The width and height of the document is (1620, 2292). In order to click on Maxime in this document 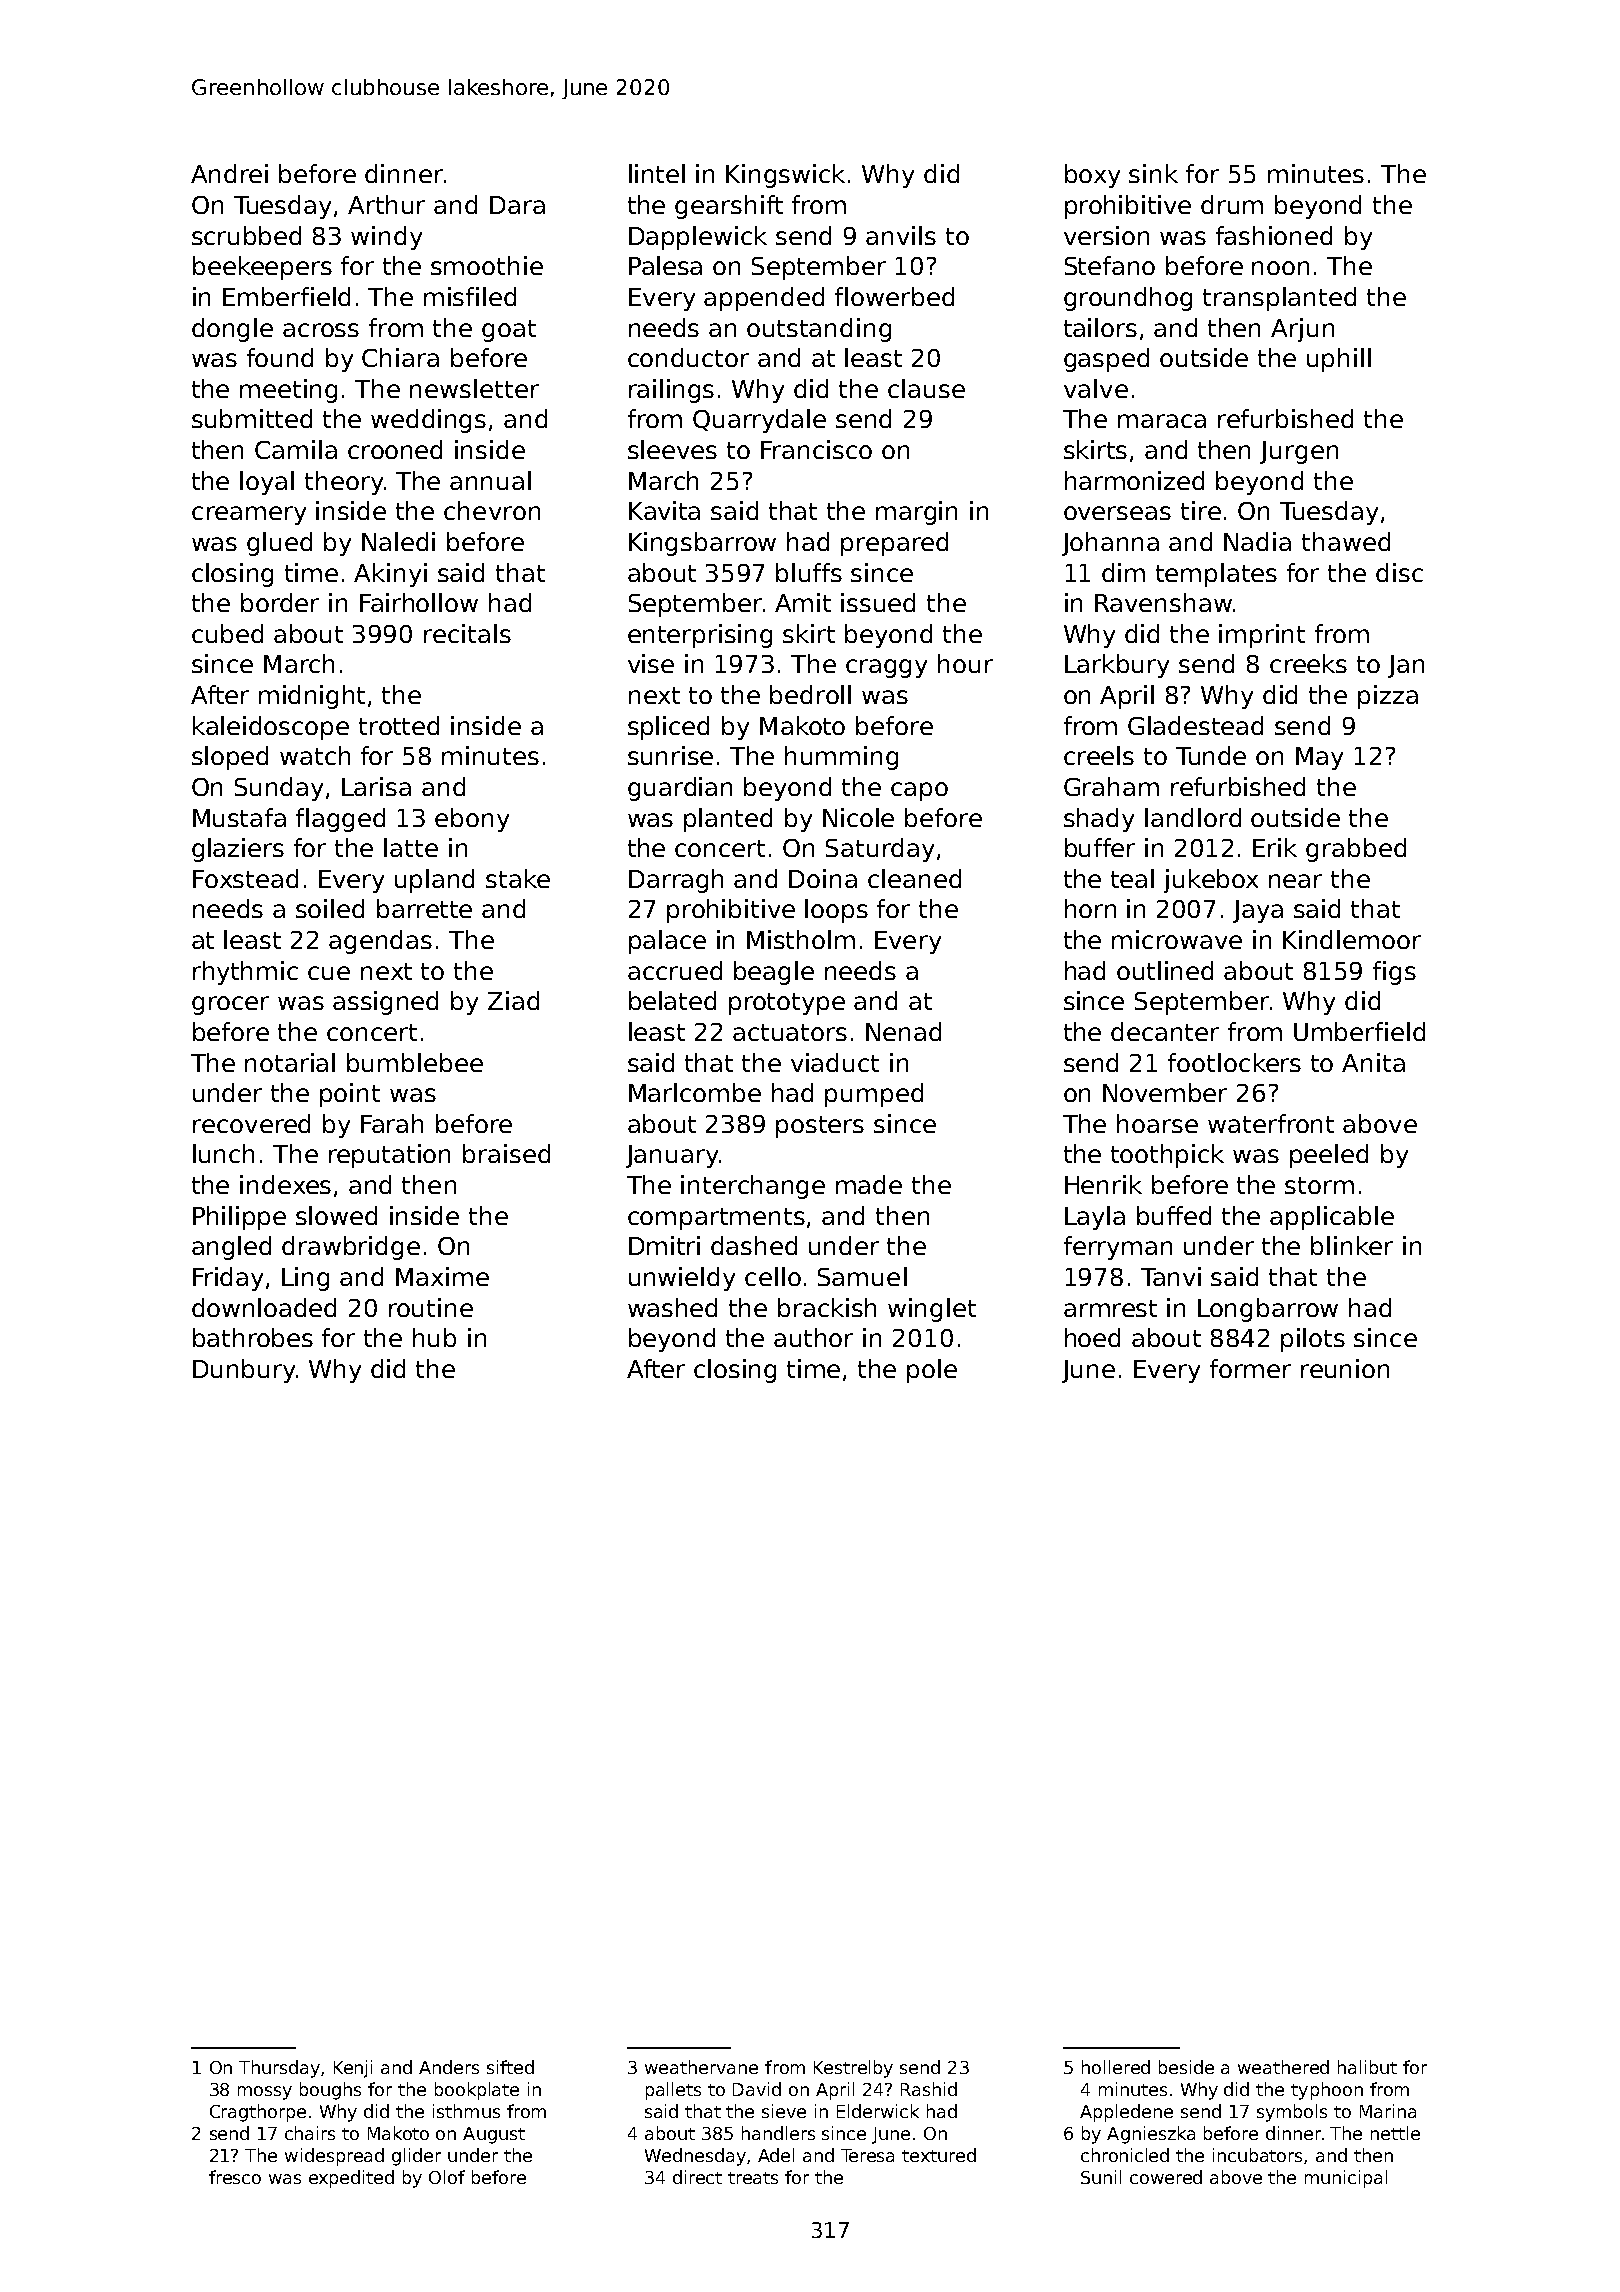, I will do `click(442, 1276)`.
